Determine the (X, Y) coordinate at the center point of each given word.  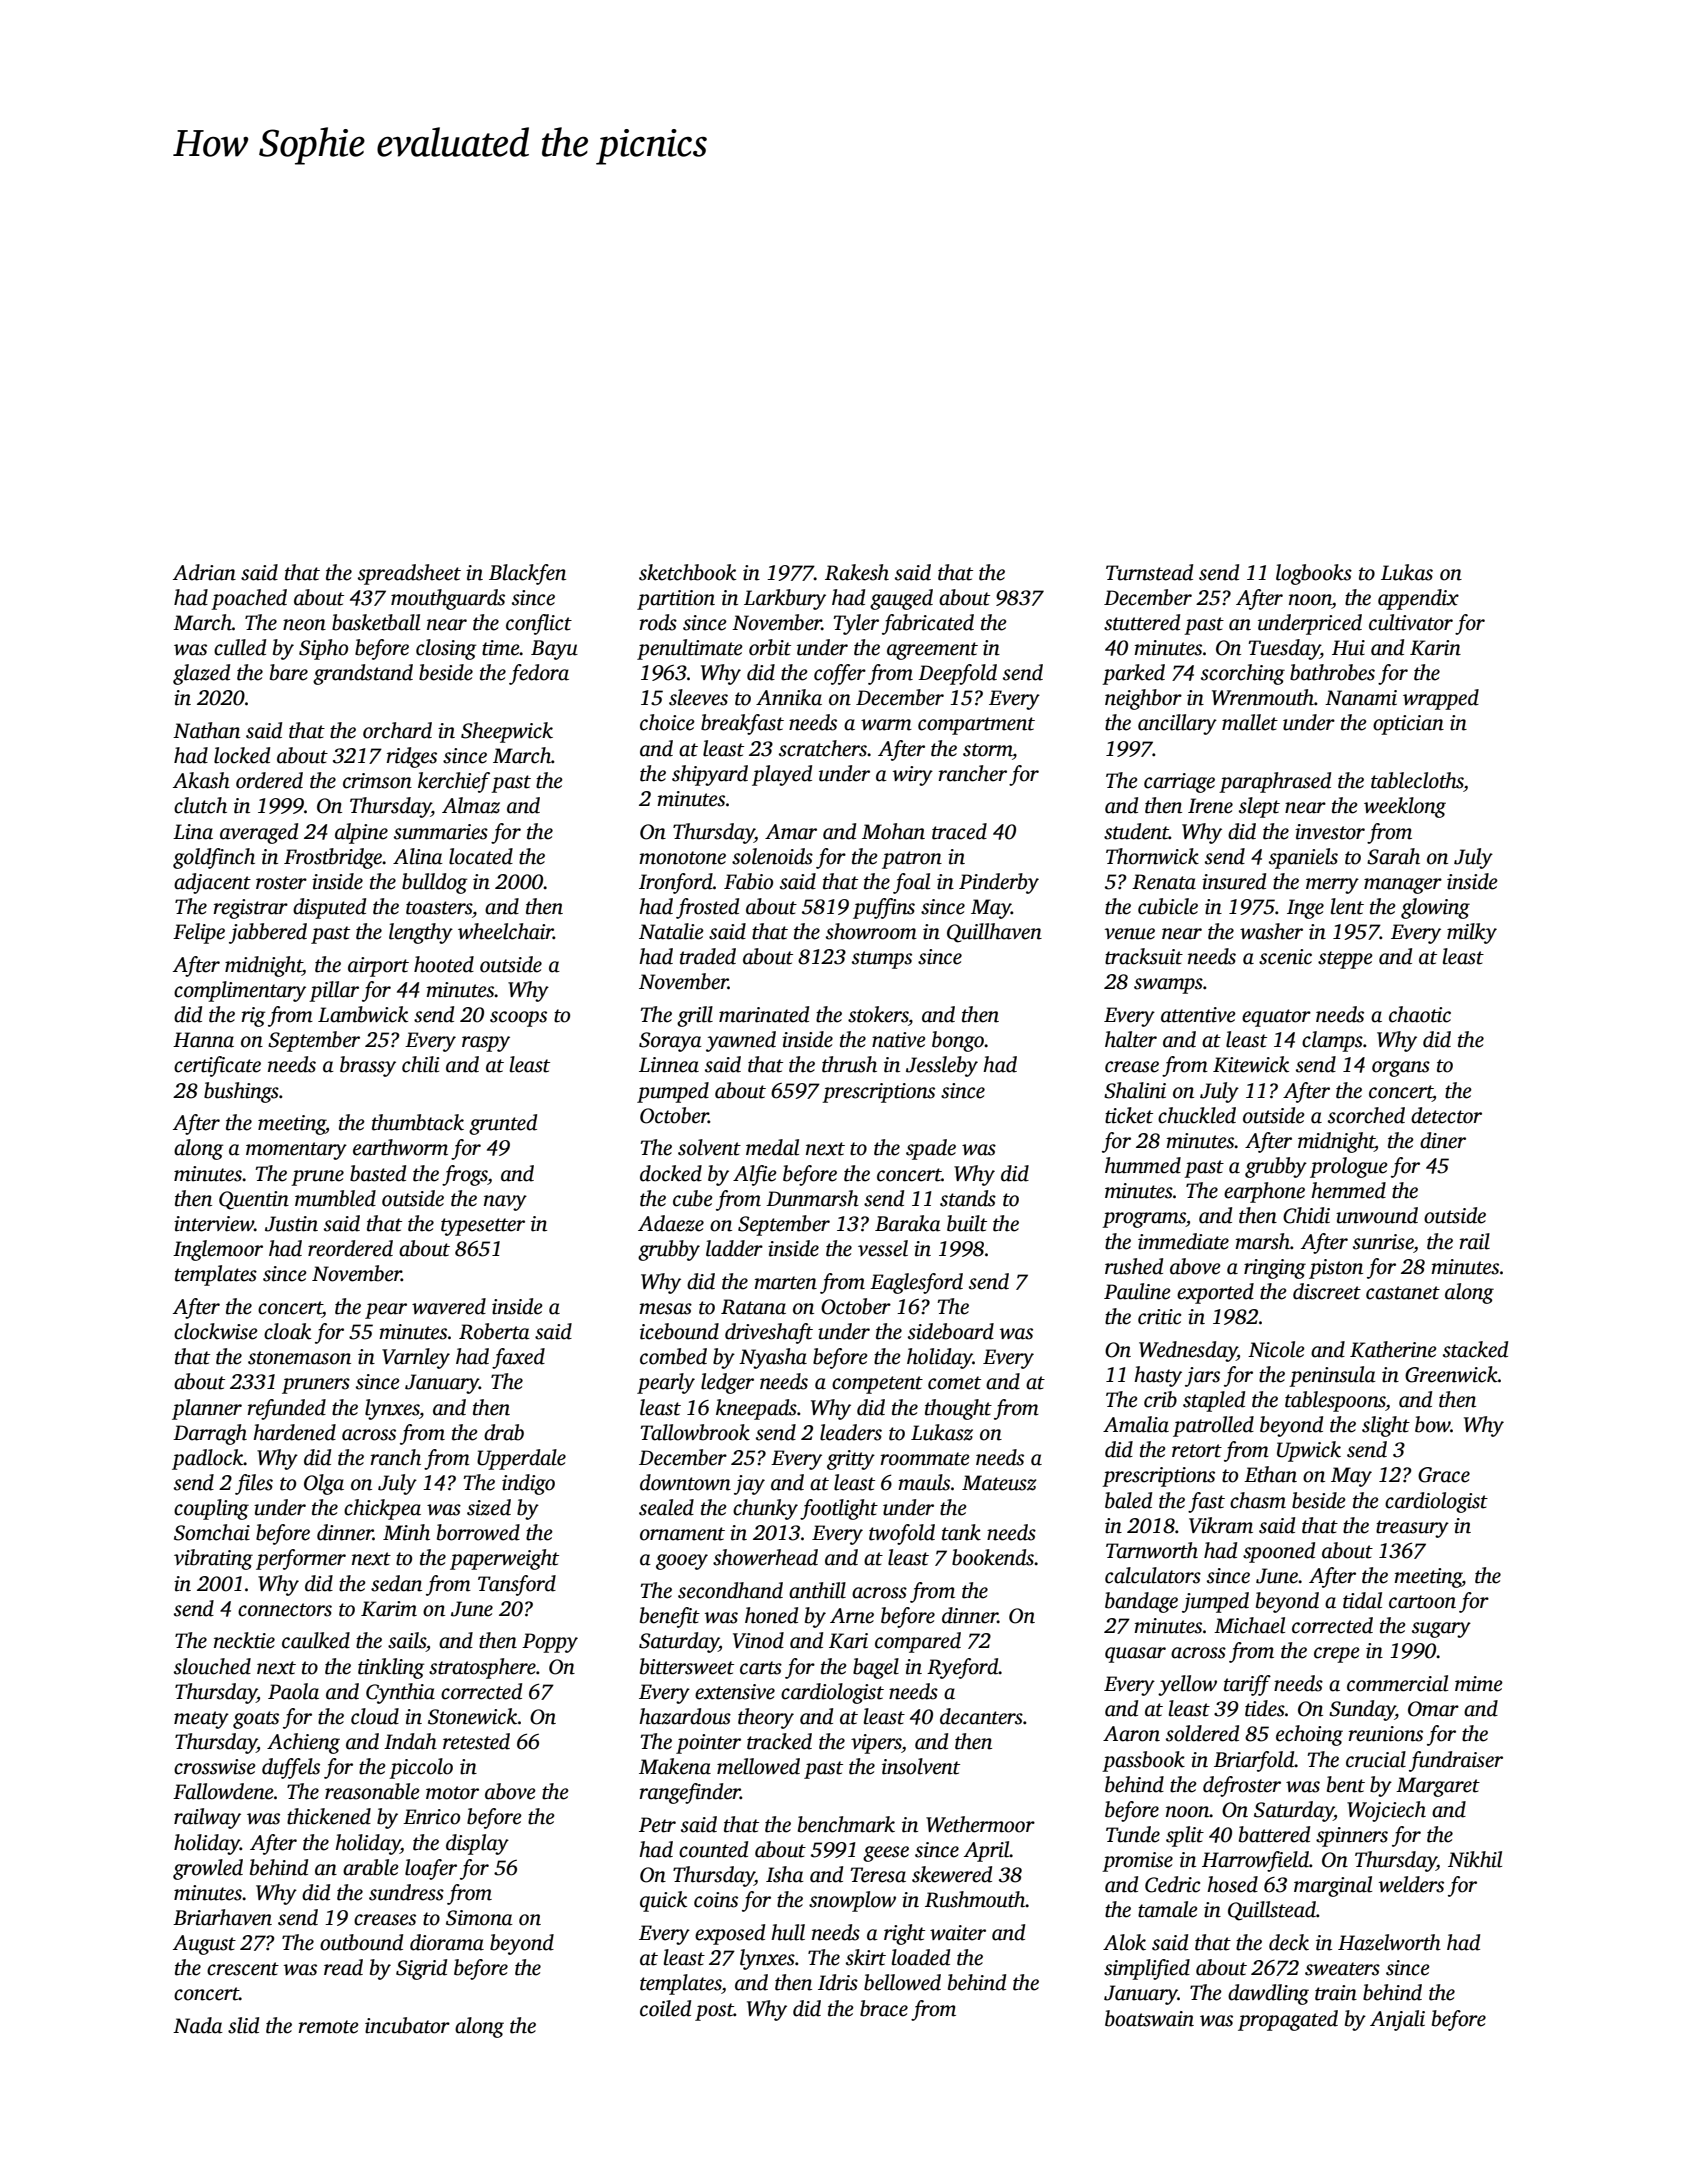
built (967, 1223)
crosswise (215, 1767)
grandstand (363, 674)
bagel (876, 1668)
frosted (707, 908)
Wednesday (1188, 1351)
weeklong (1405, 807)
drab (504, 1432)
